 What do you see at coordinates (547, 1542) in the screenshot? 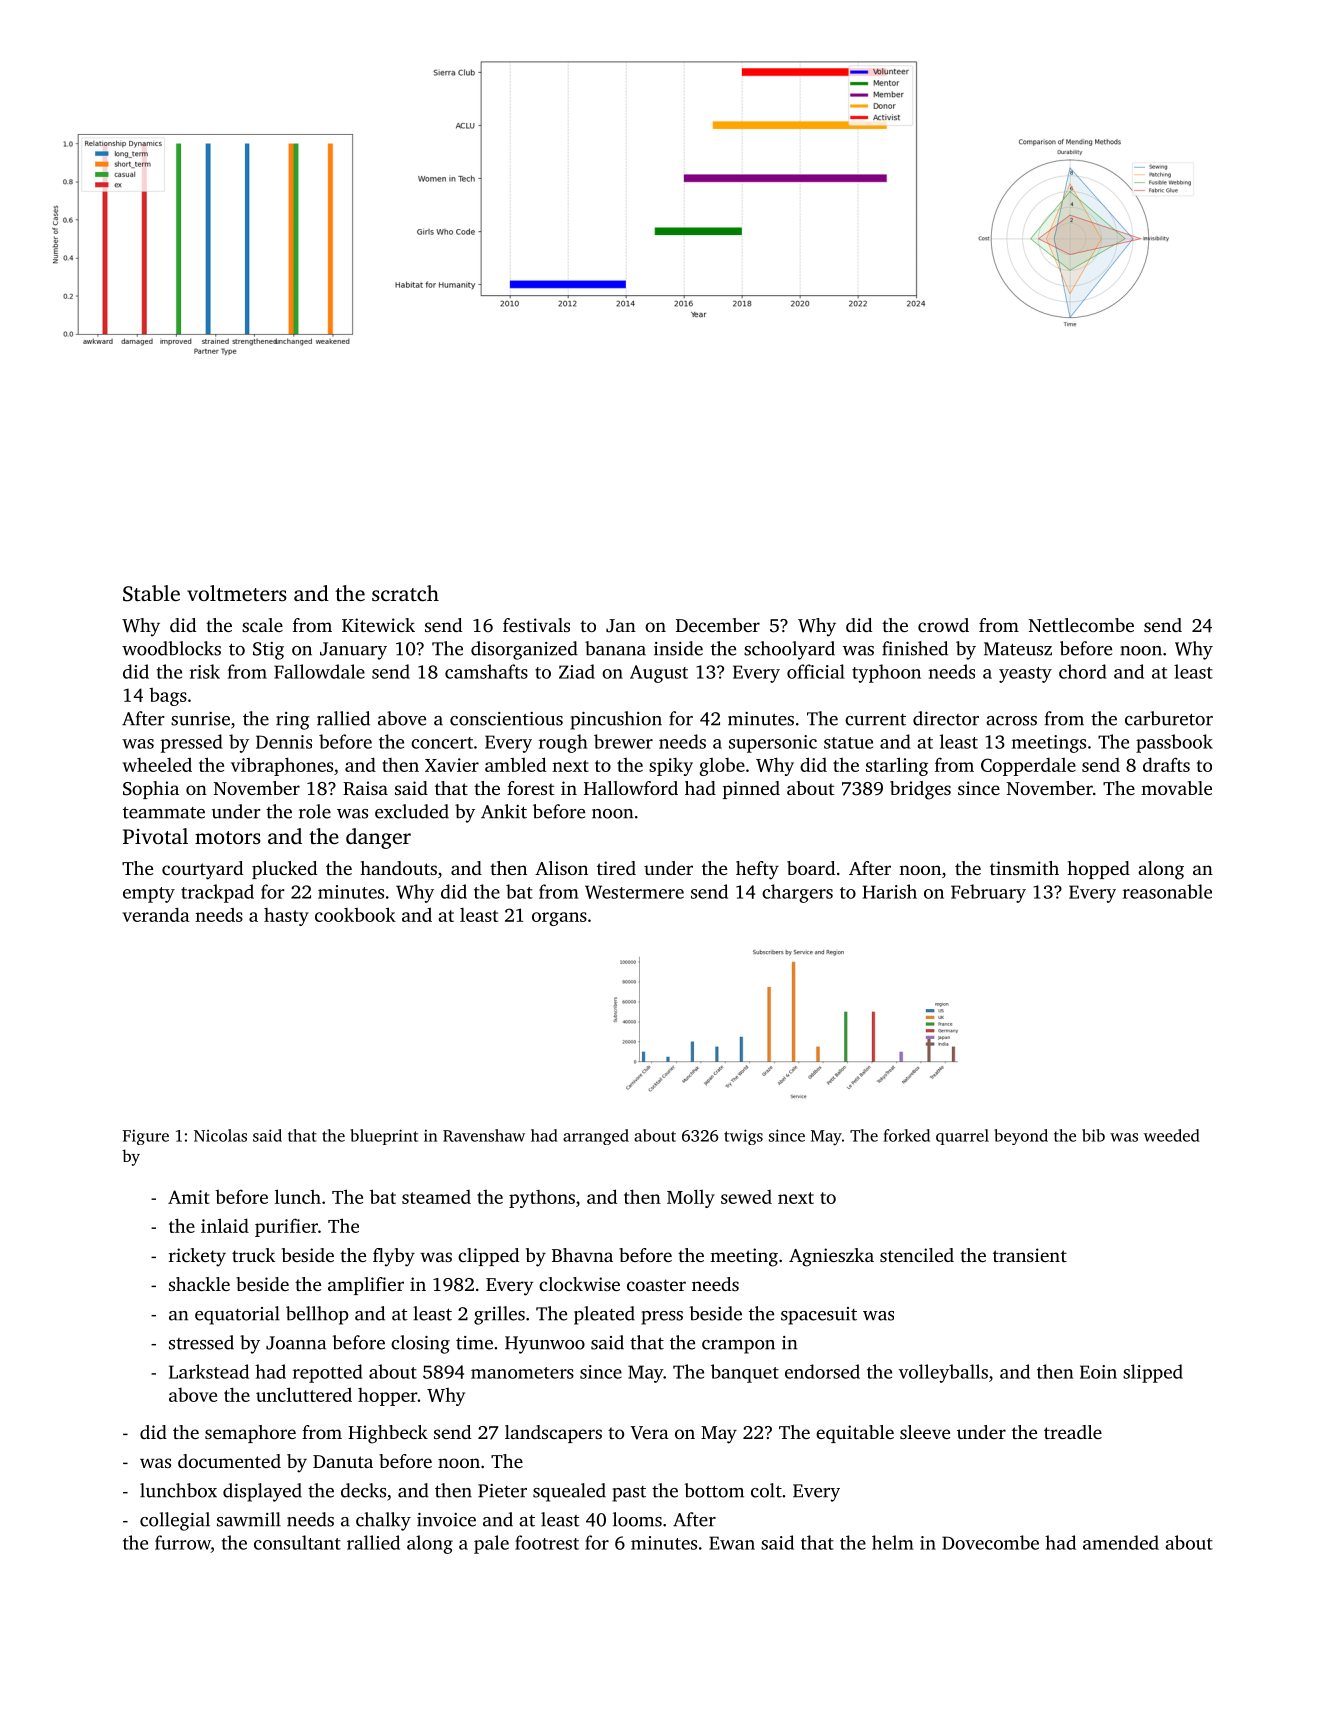
I see `footrest` at bounding box center [547, 1542].
